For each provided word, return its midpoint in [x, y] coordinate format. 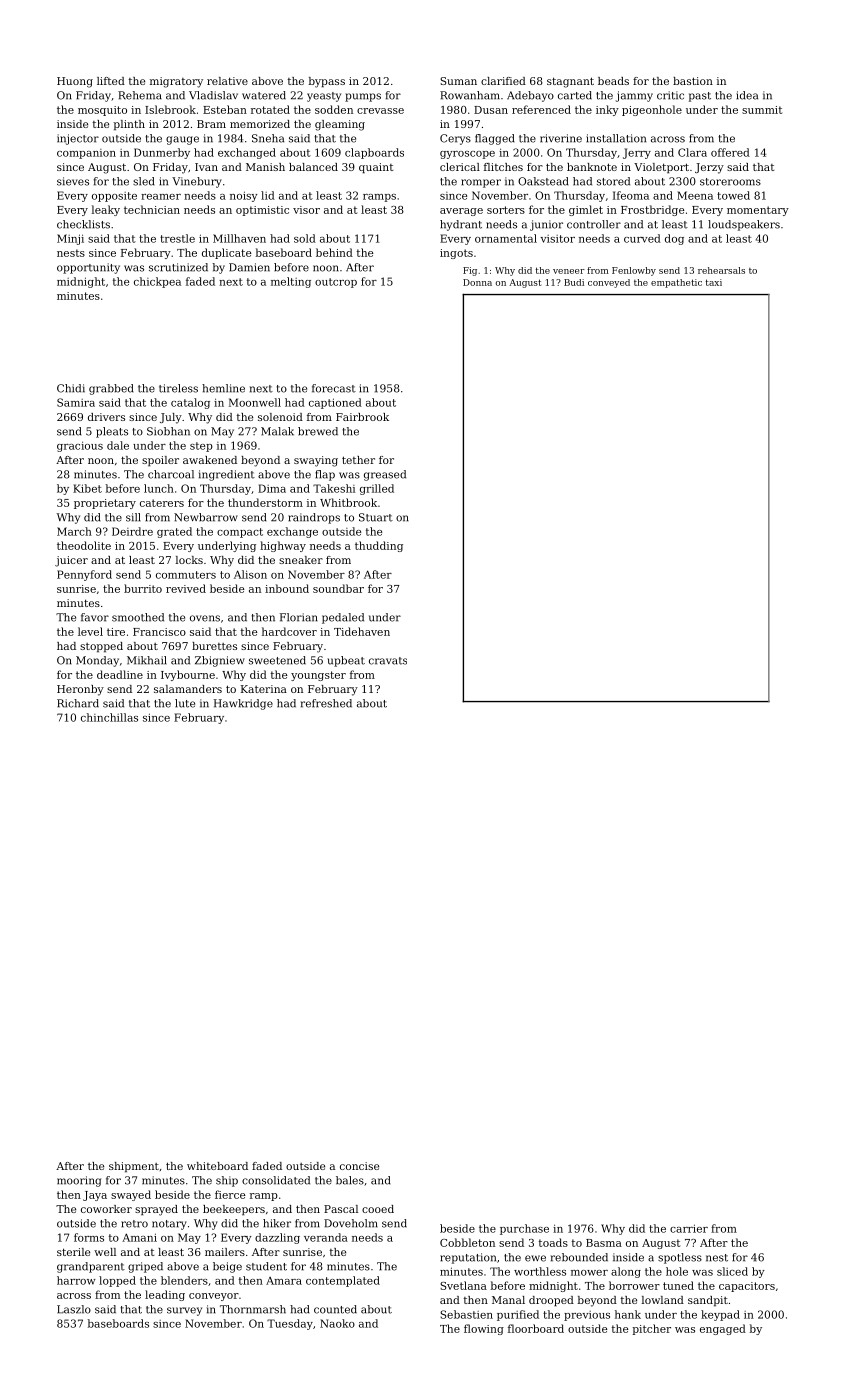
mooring [79, 1181]
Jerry [637, 153]
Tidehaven [362, 631]
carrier [689, 1228]
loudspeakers [744, 225]
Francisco [159, 632]
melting [291, 282]
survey [184, 1311]
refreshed [326, 703]
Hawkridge [243, 704]
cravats [388, 661]
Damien [249, 267]
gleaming [340, 125]
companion [86, 154]
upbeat [346, 661]
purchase [524, 1229]
